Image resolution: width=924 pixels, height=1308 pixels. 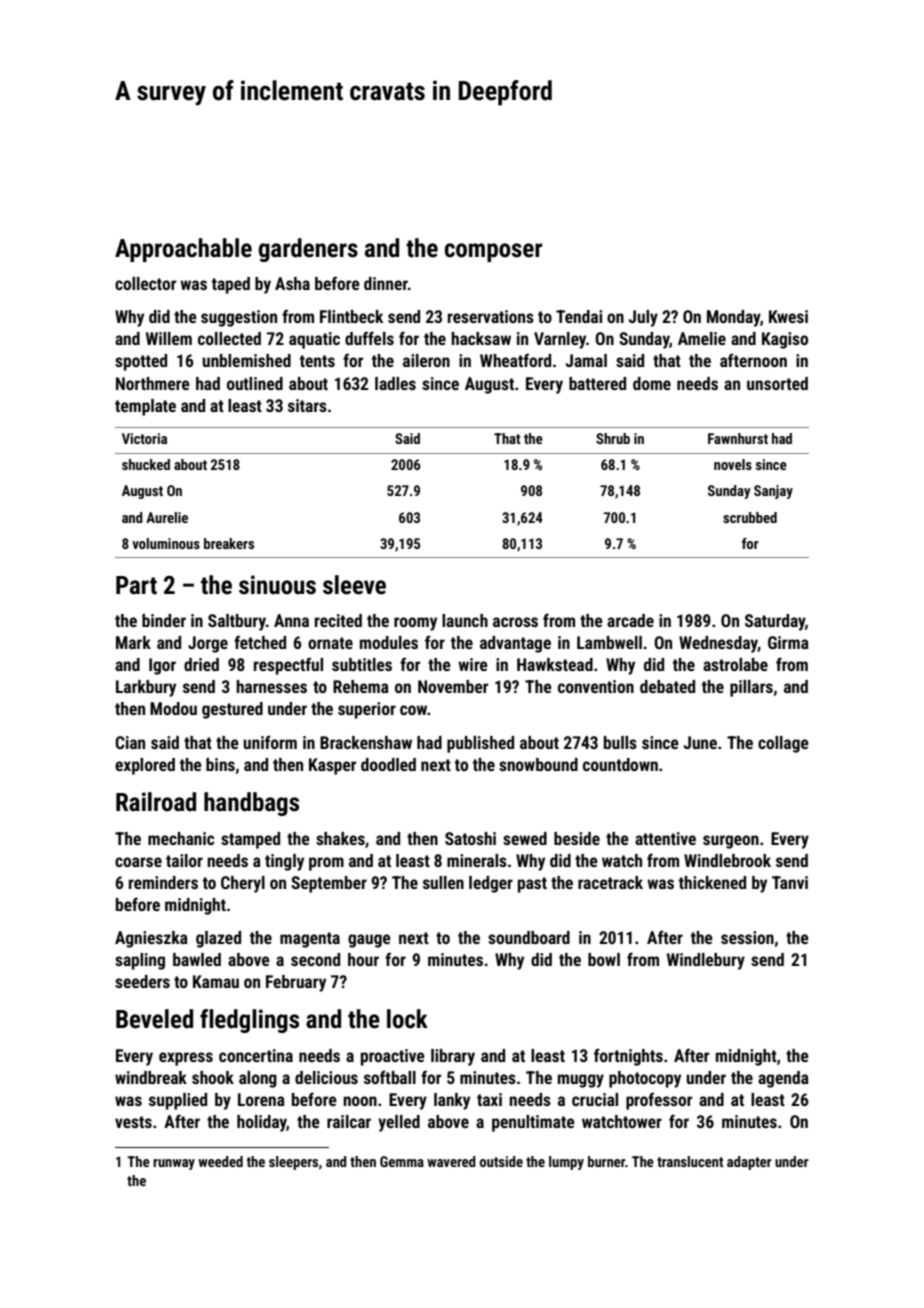 What do you see at coordinates (783, 744) in the image?
I see `collage` at bounding box center [783, 744].
